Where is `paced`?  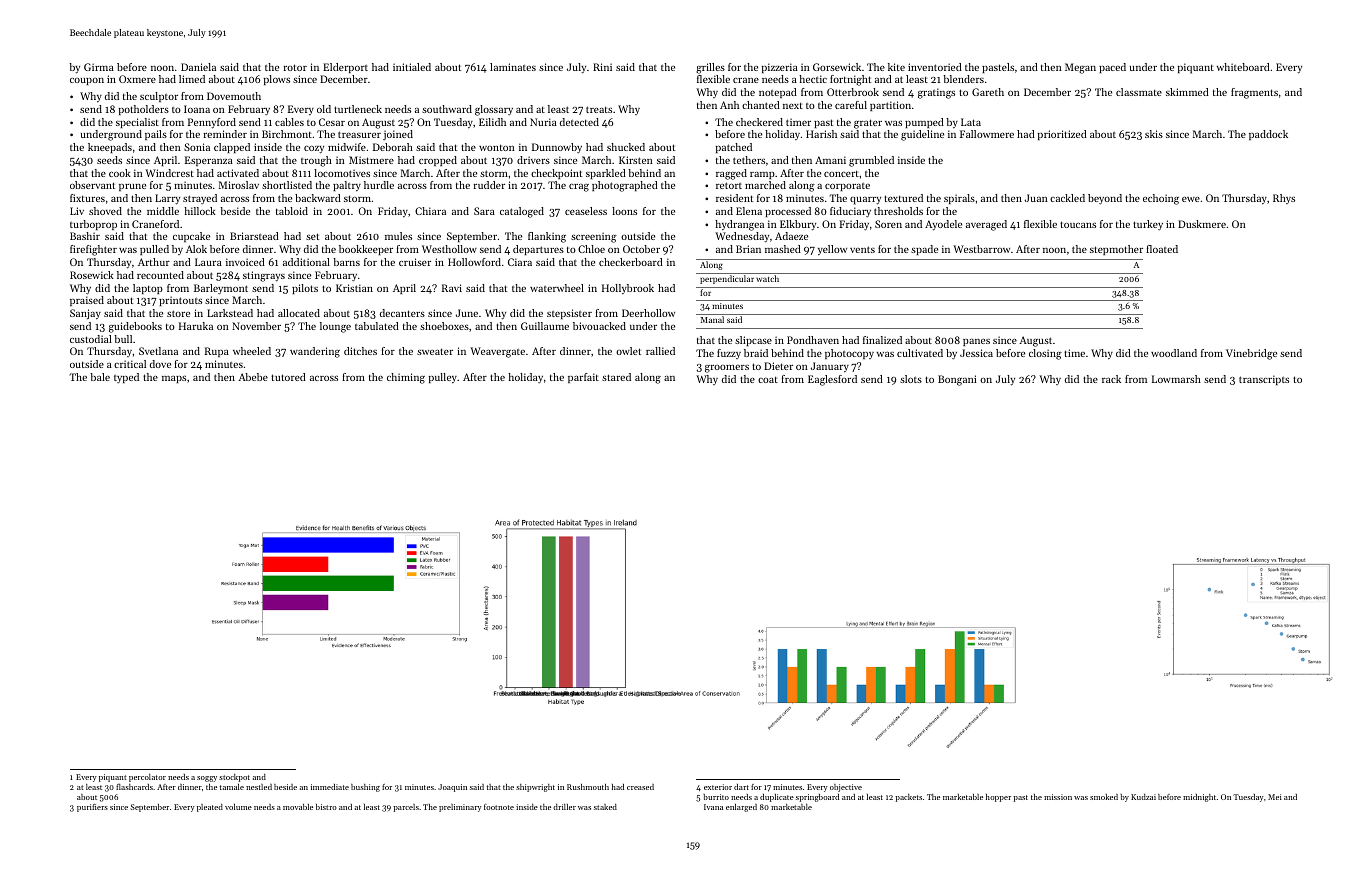 paced is located at coordinates (1112, 68).
